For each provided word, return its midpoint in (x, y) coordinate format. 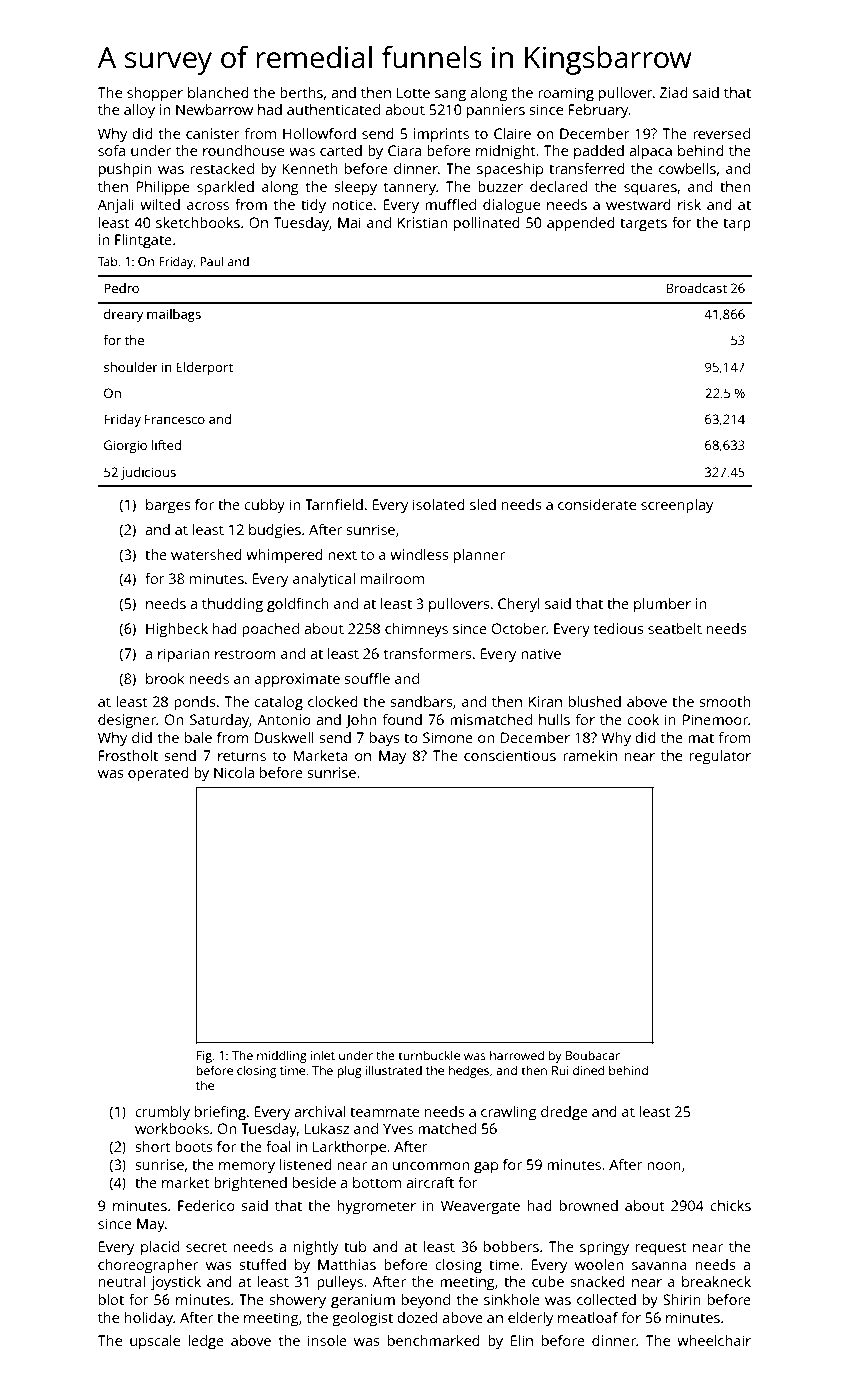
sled (483, 504)
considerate (597, 504)
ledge (206, 1342)
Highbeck (177, 630)
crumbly (162, 1113)
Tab (107, 261)
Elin (522, 1340)
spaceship (510, 170)
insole (327, 1340)
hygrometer (376, 1207)
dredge (564, 1113)
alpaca (650, 152)
